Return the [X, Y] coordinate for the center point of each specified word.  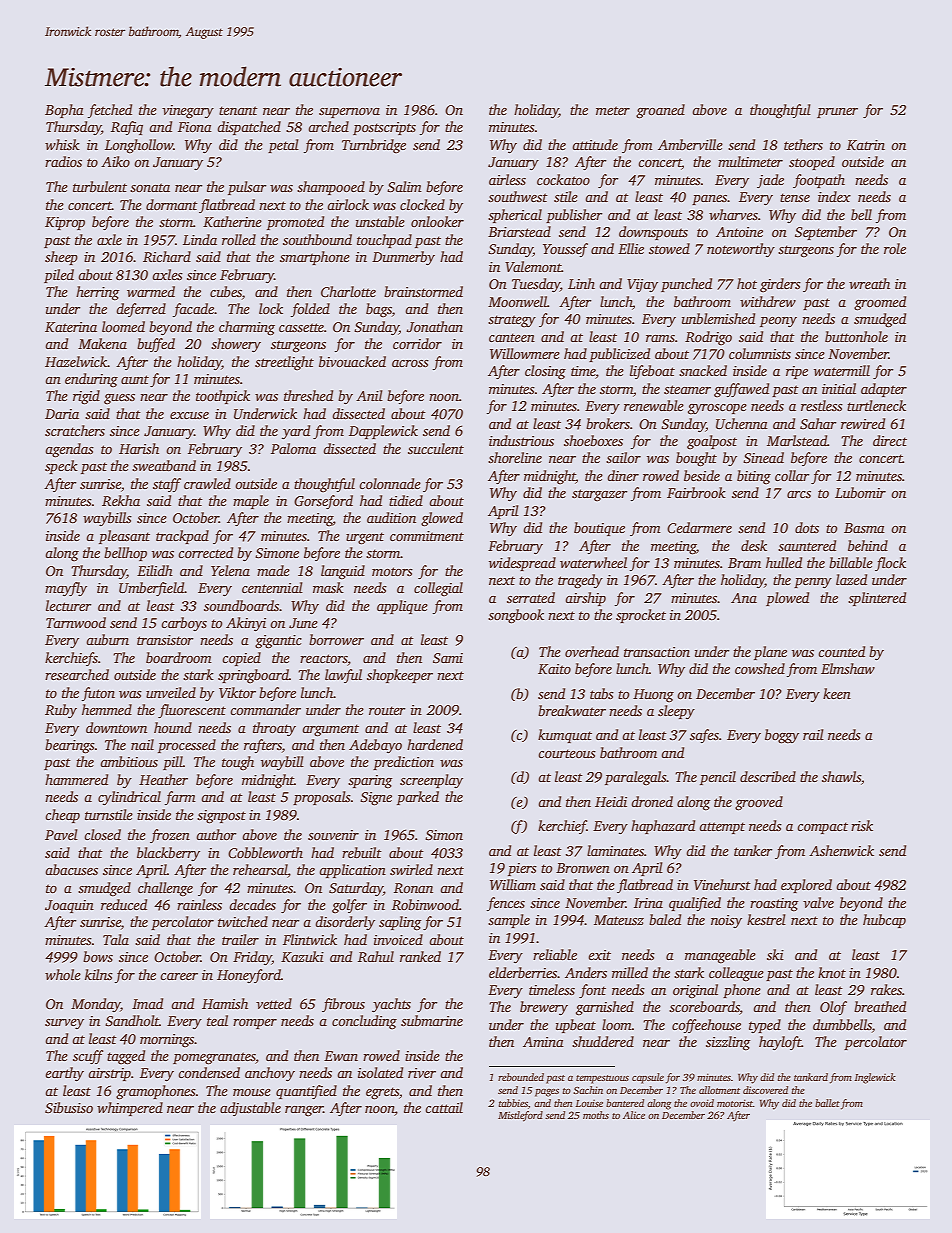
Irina [648, 903]
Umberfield [152, 589]
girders [780, 285]
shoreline [515, 457]
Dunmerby [403, 258]
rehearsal [260, 871]
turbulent [100, 186]
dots [807, 527]
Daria [62, 414]
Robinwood [425, 904]
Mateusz [619, 920]
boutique [599, 529]
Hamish [225, 1003]
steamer [687, 389]
